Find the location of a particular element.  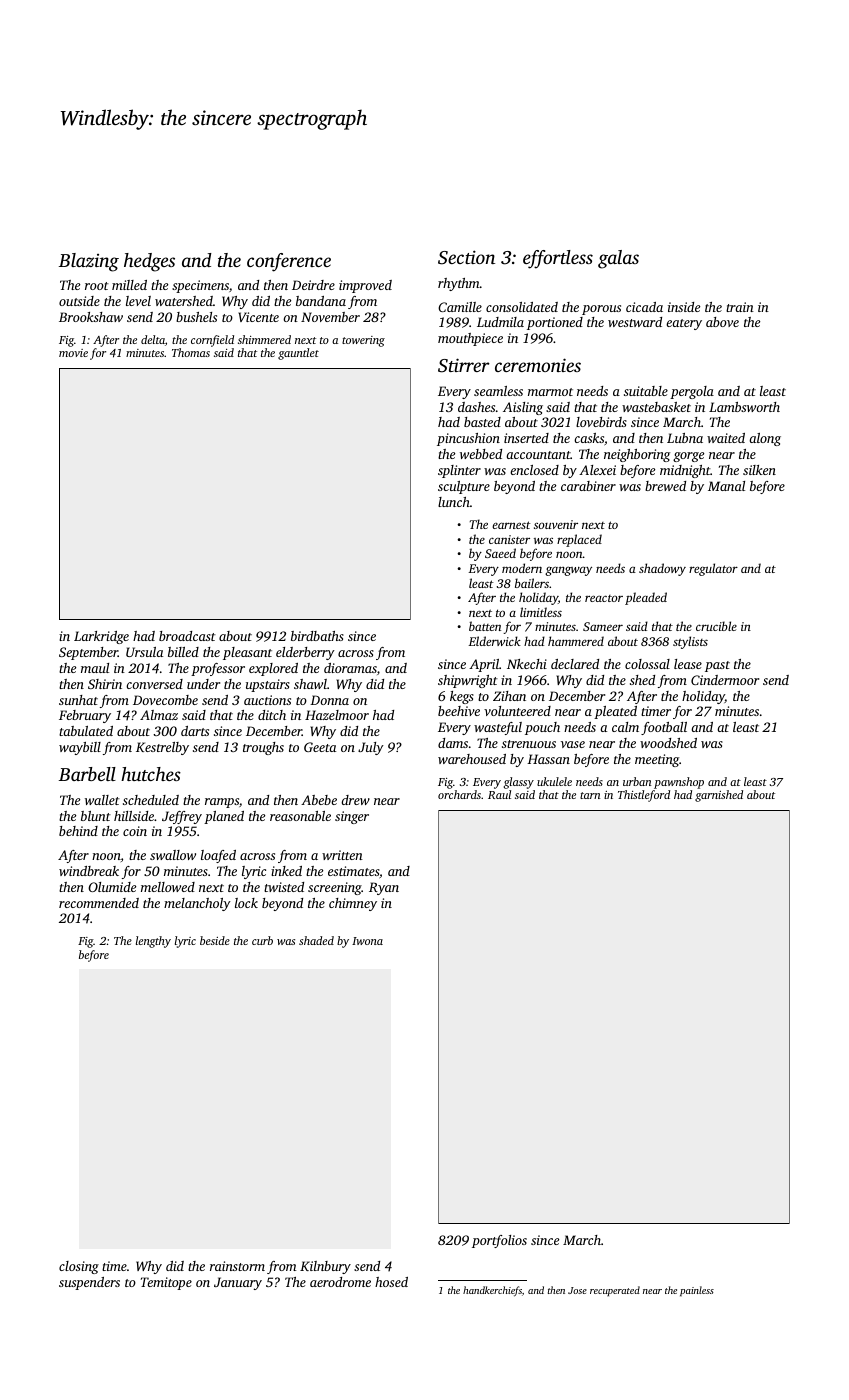

conference is located at coordinates (289, 262).
